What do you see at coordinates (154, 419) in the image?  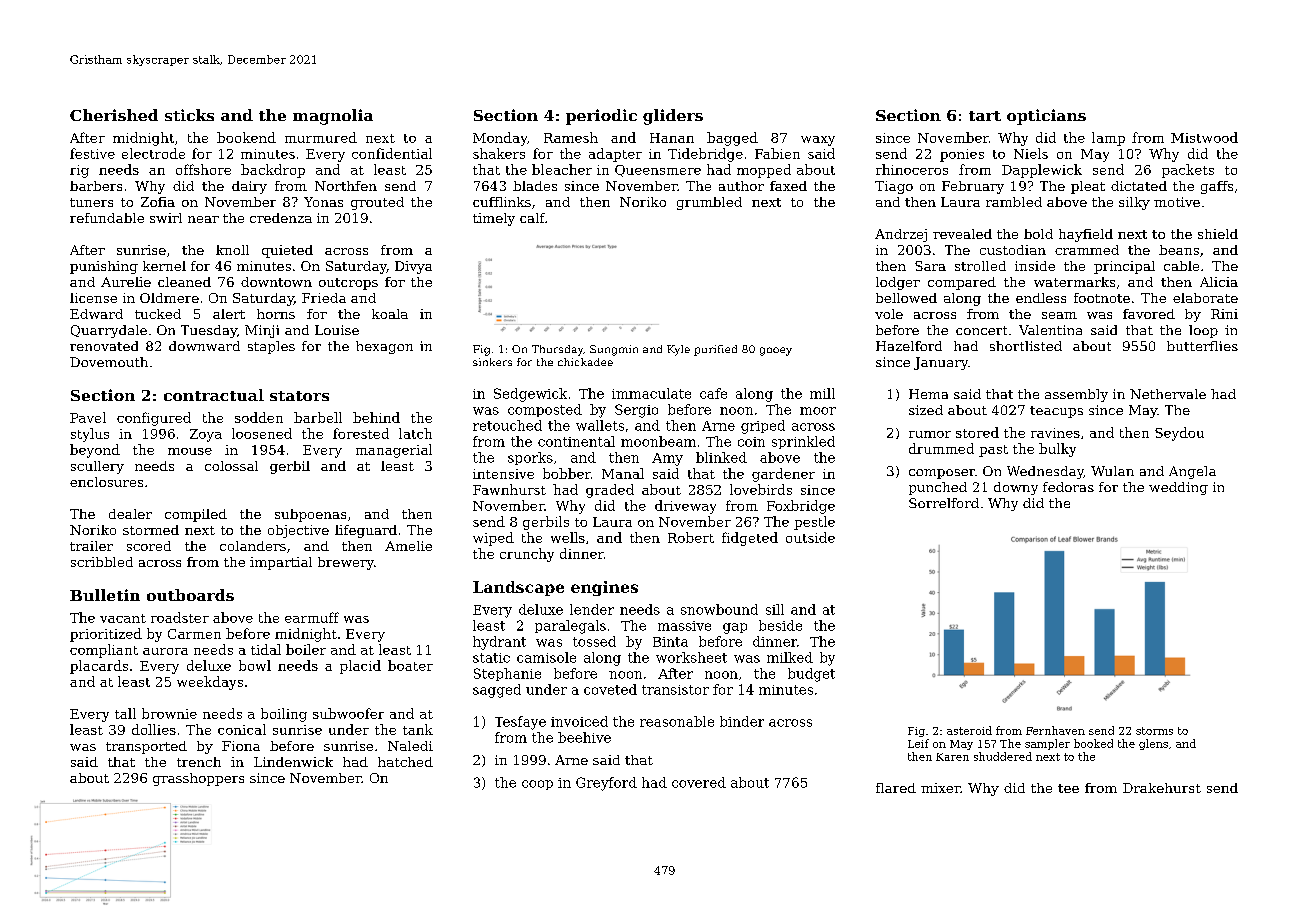 I see `configured` at bounding box center [154, 419].
